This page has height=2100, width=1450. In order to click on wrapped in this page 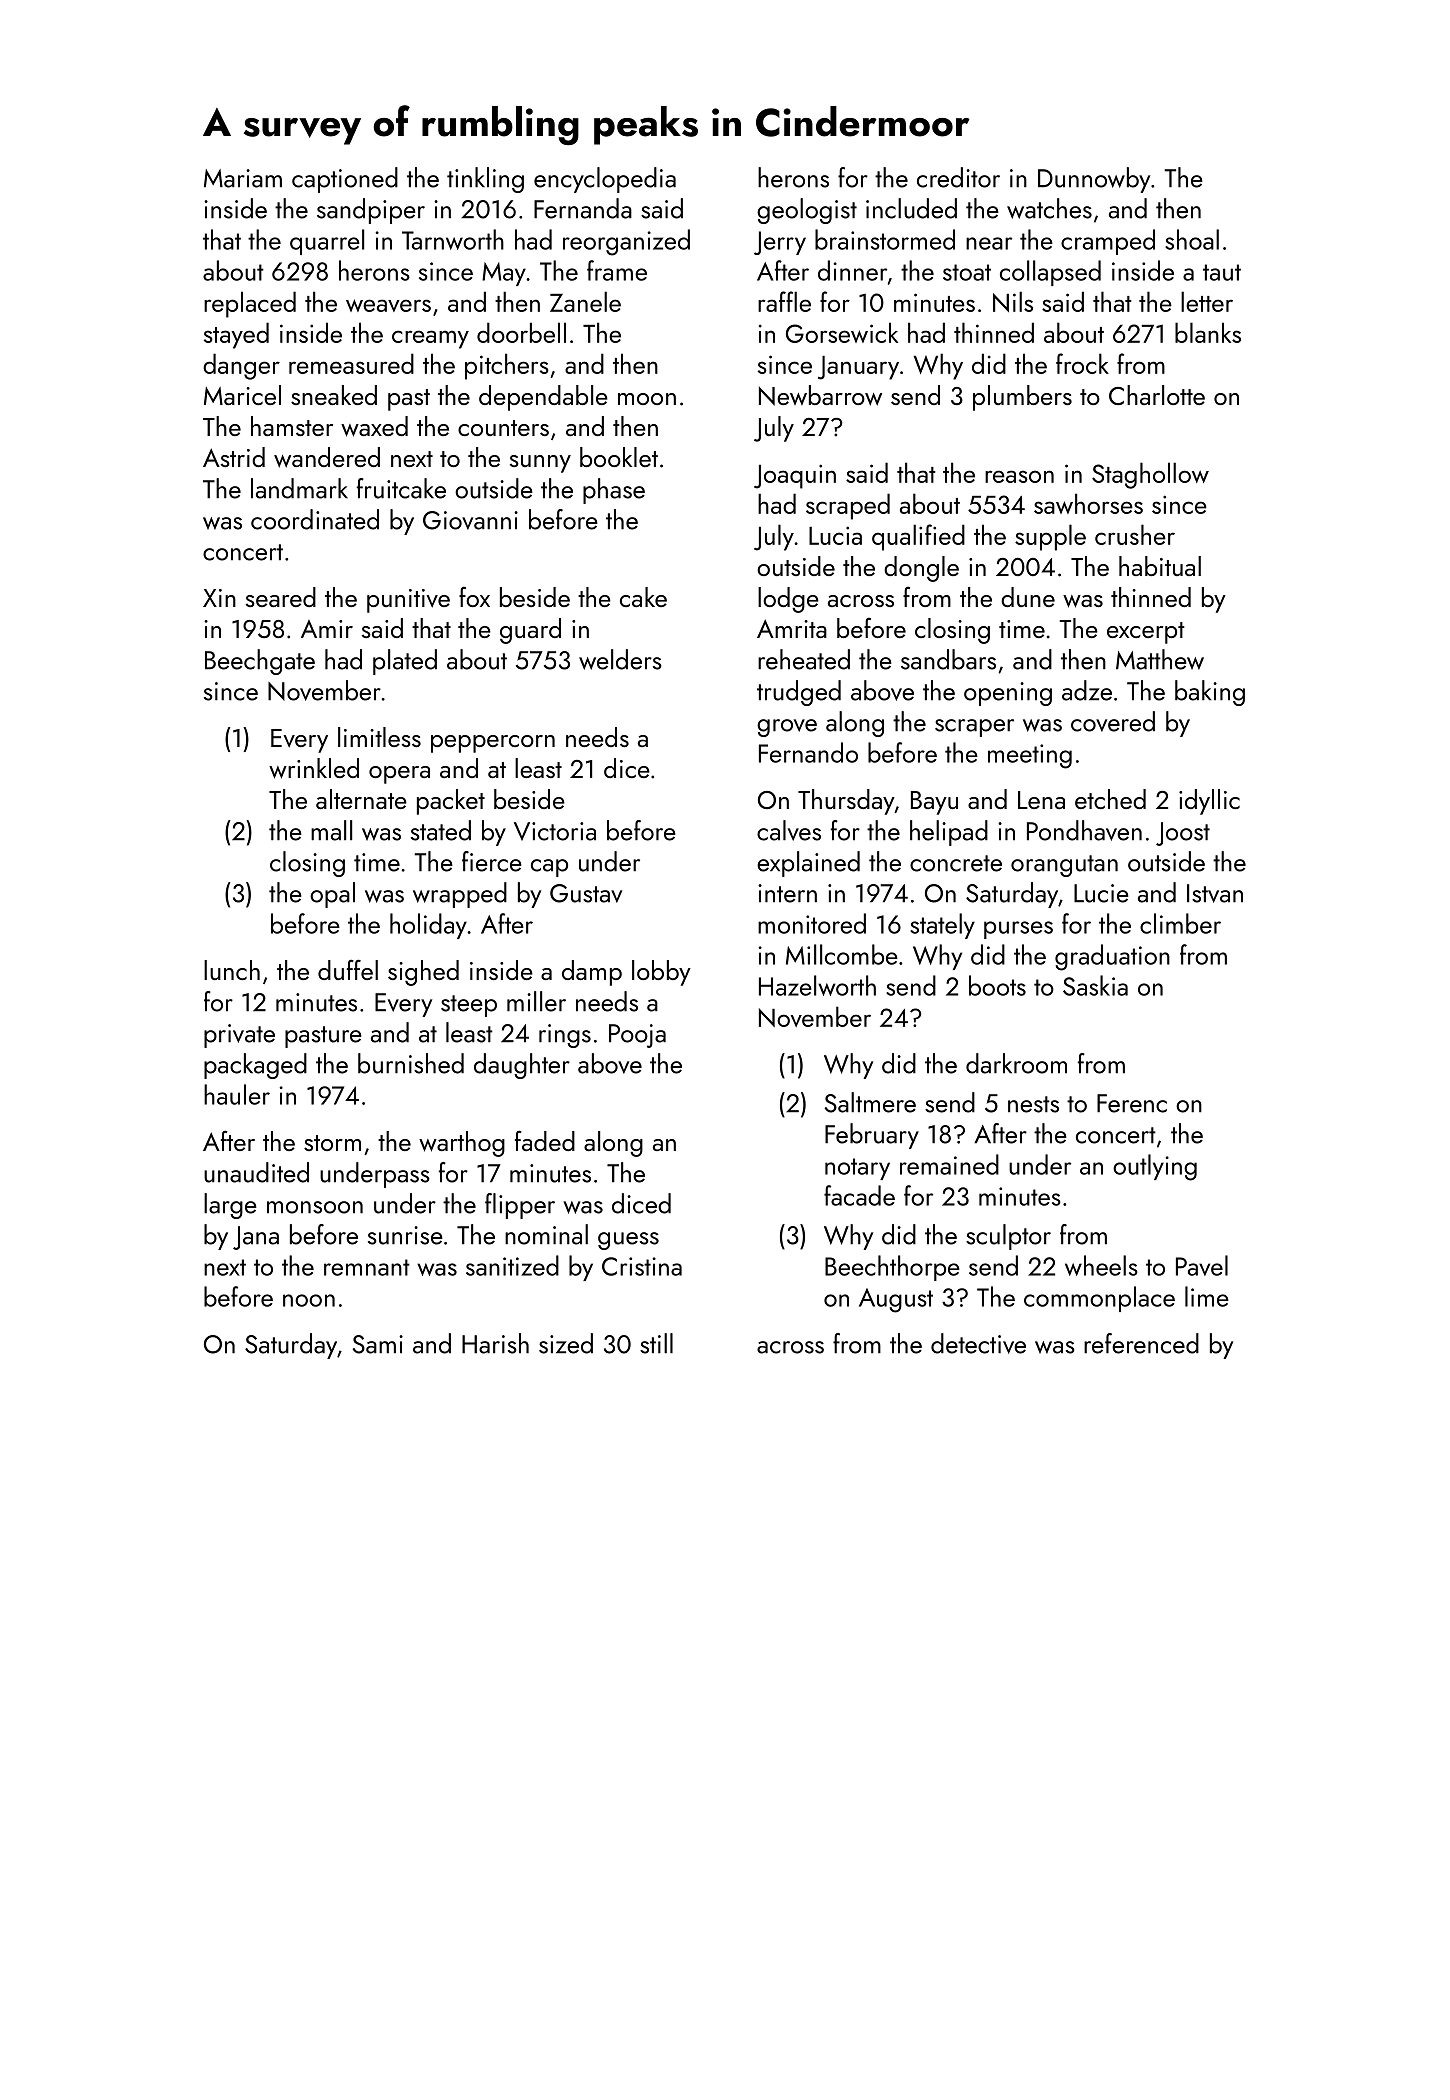, I will do `click(460, 895)`.
